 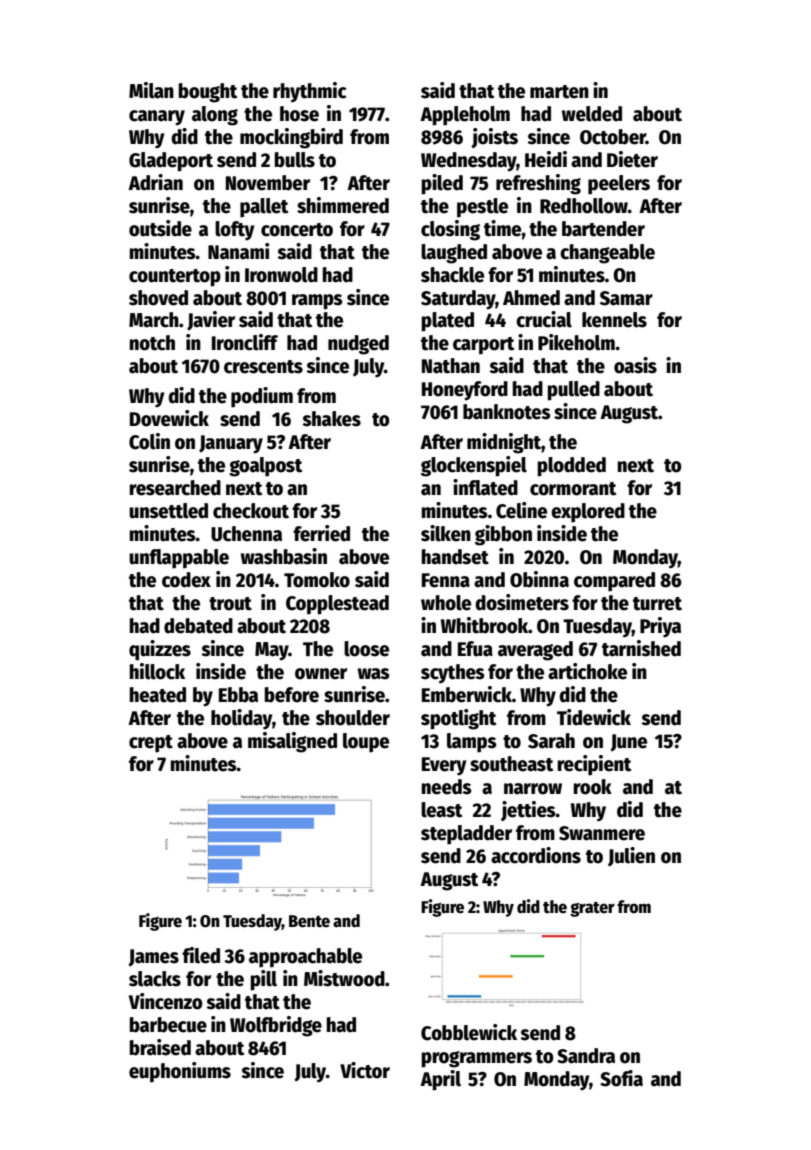 What do you see at coordinates (365, 1070) in the screenshot?
I see `Victor` at bounding box center [365, 1070].
